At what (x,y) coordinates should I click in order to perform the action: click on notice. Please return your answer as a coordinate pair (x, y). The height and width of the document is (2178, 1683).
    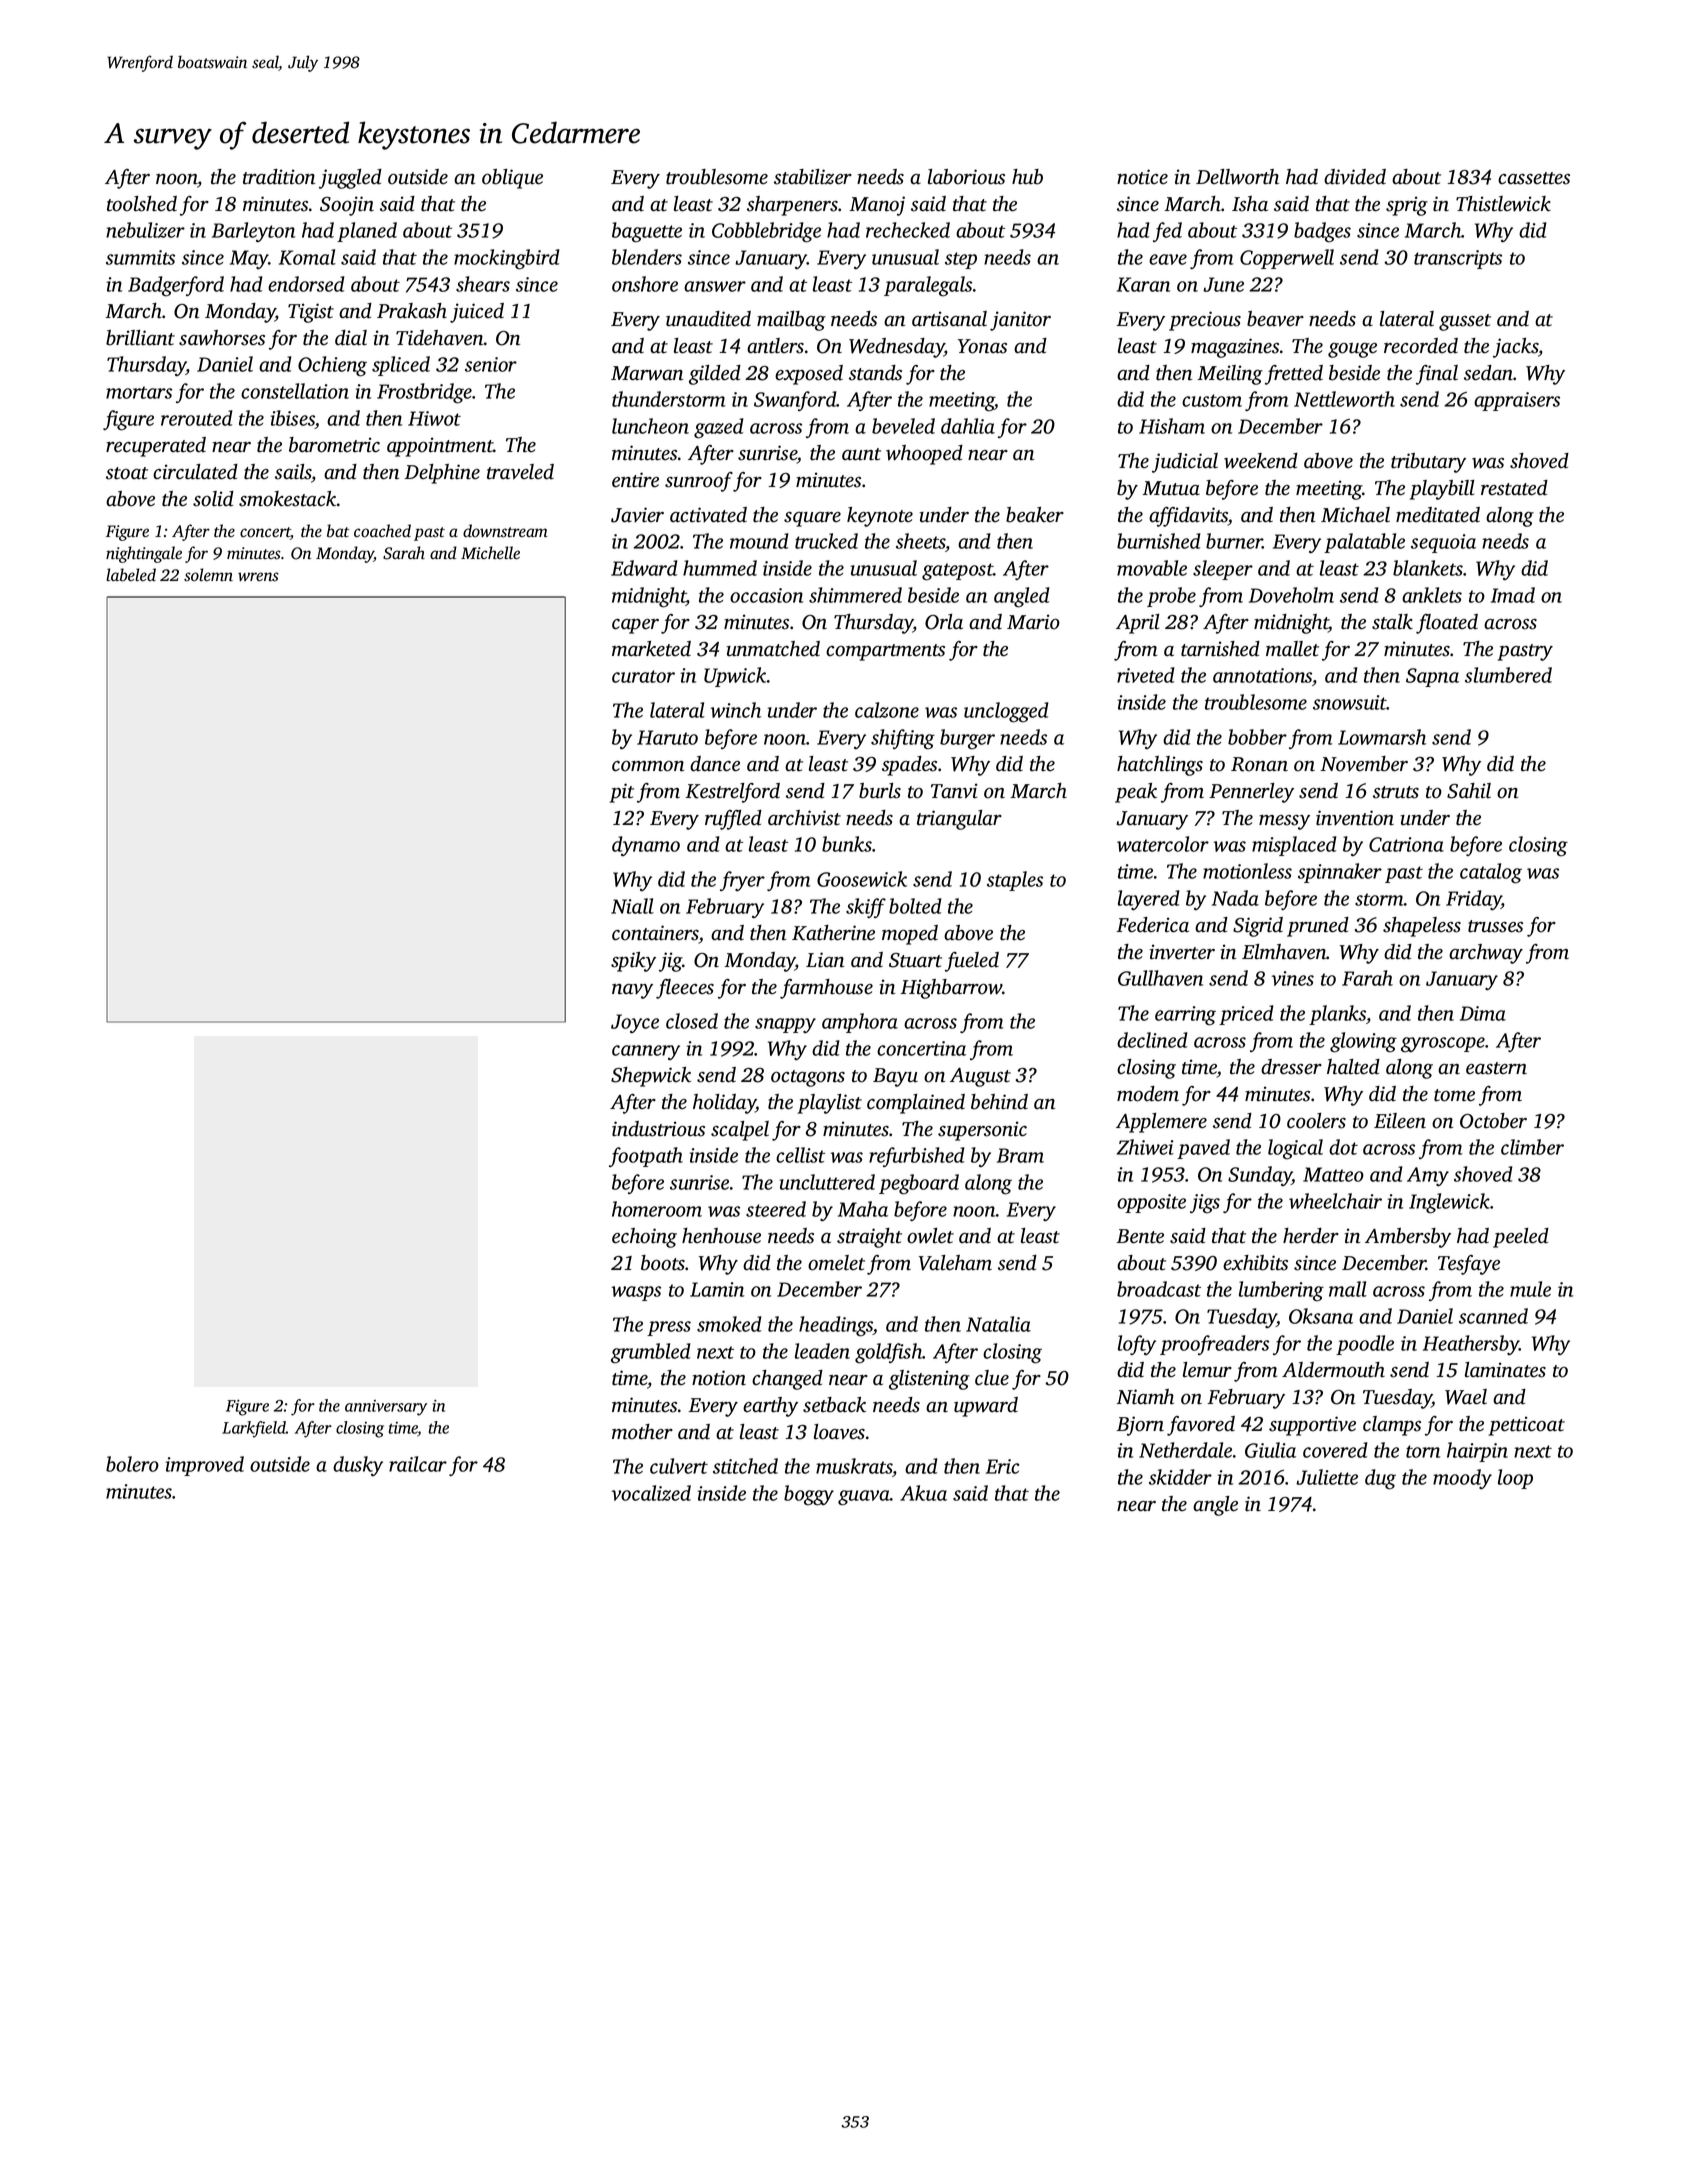
    Looking at the image, I should click on (1142, 177).
